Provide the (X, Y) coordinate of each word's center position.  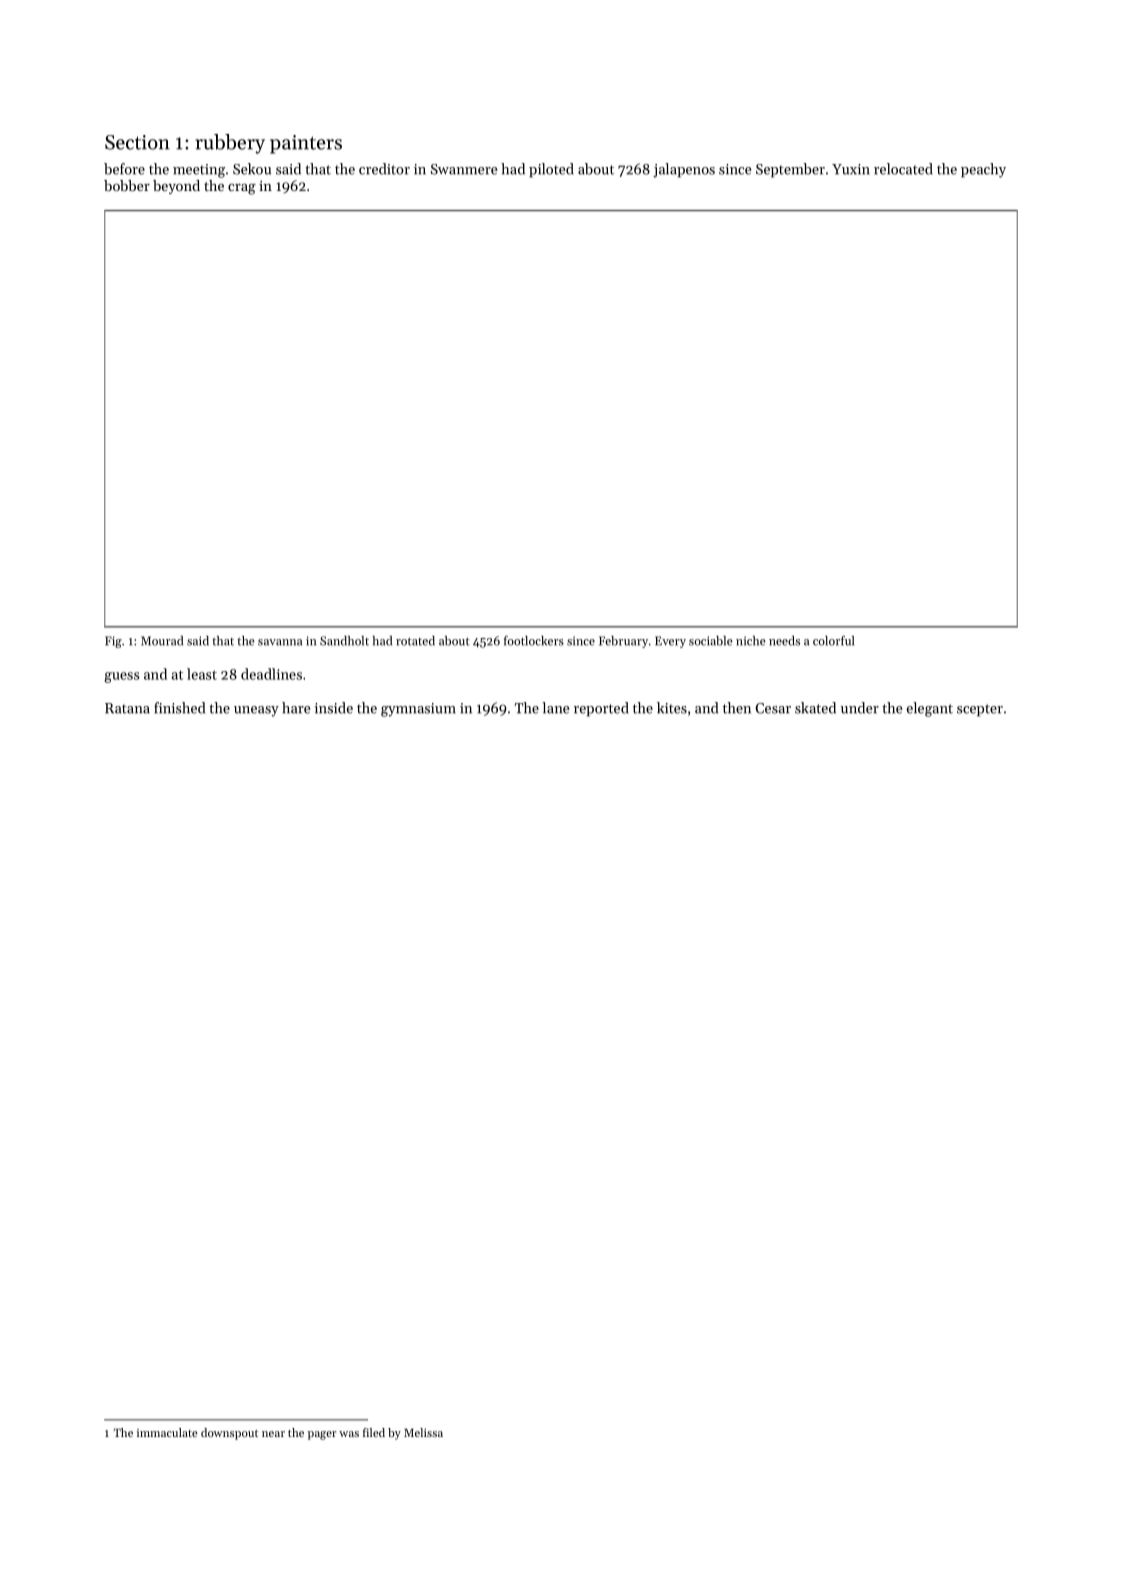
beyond (176, 187)
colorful (833, 641)
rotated (415, 641)
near (273, 1434)
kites (672, 708)
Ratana (127, 708)
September (790, 170)
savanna (280, 642)
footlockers (534, 641)
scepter (980, 710)
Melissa (423, 1432)
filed (374, 1432)
